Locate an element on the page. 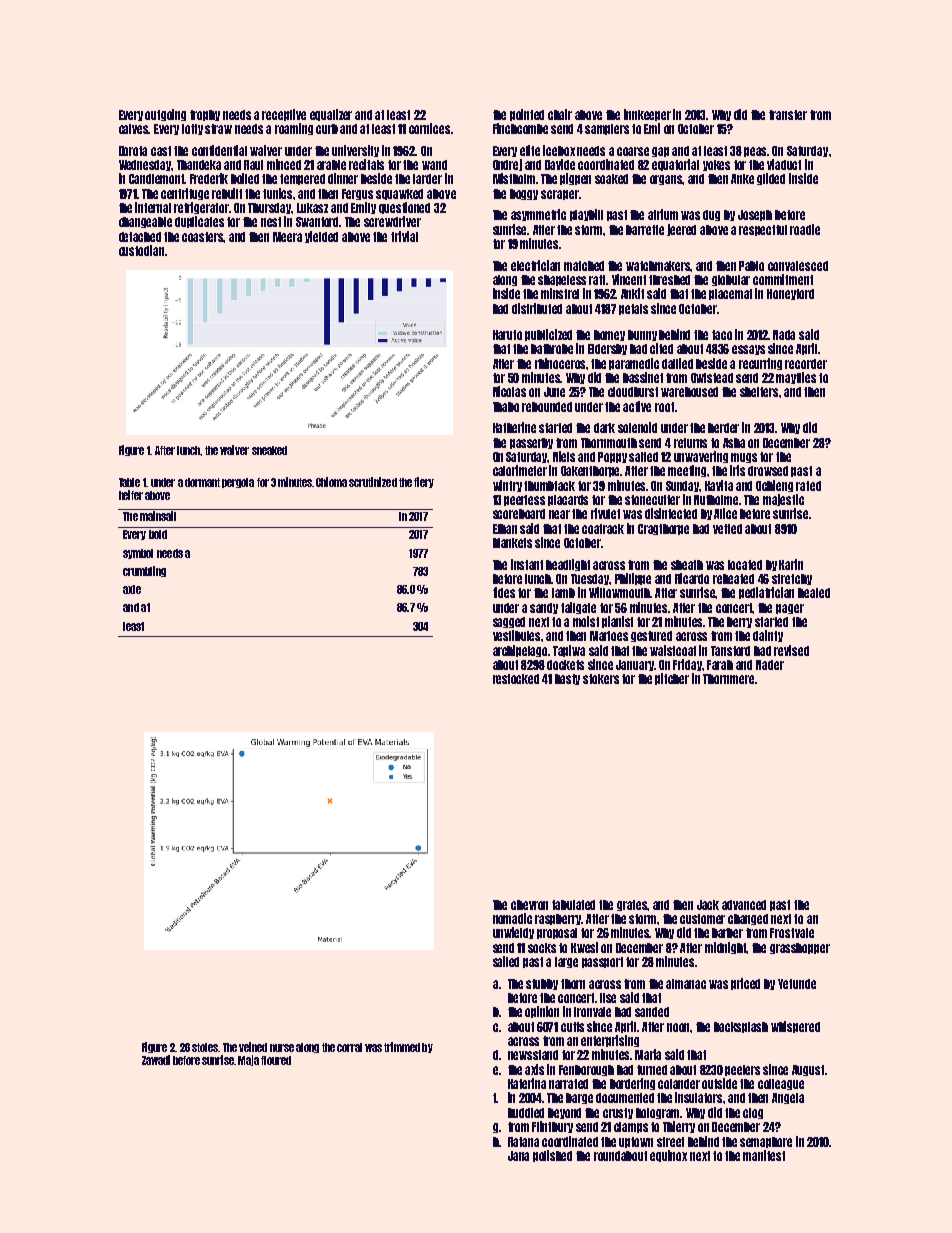  crumbling is located at coordinates (144, 571).
